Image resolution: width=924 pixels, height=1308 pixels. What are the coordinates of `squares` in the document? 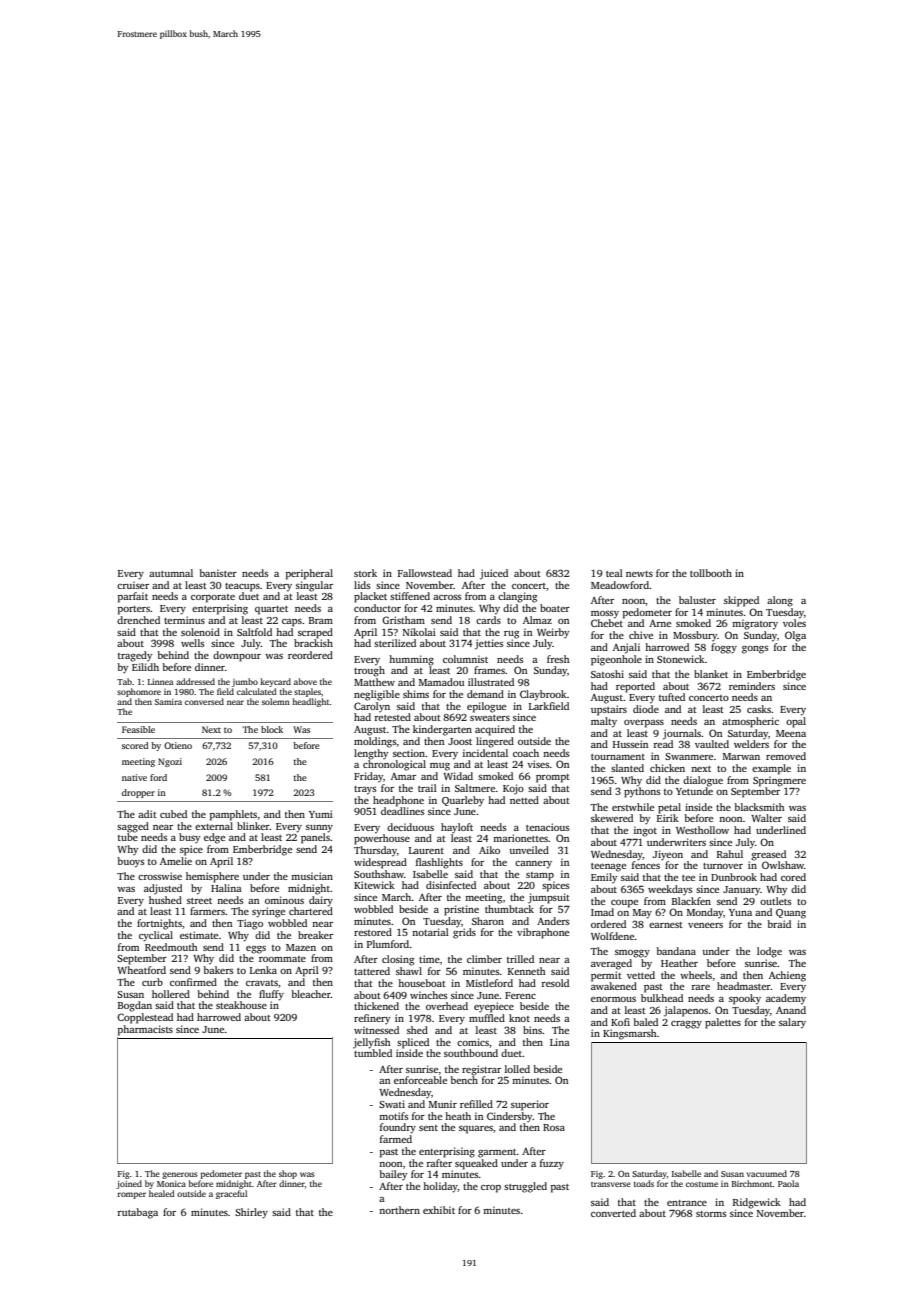 It's located at (476, 1130).
